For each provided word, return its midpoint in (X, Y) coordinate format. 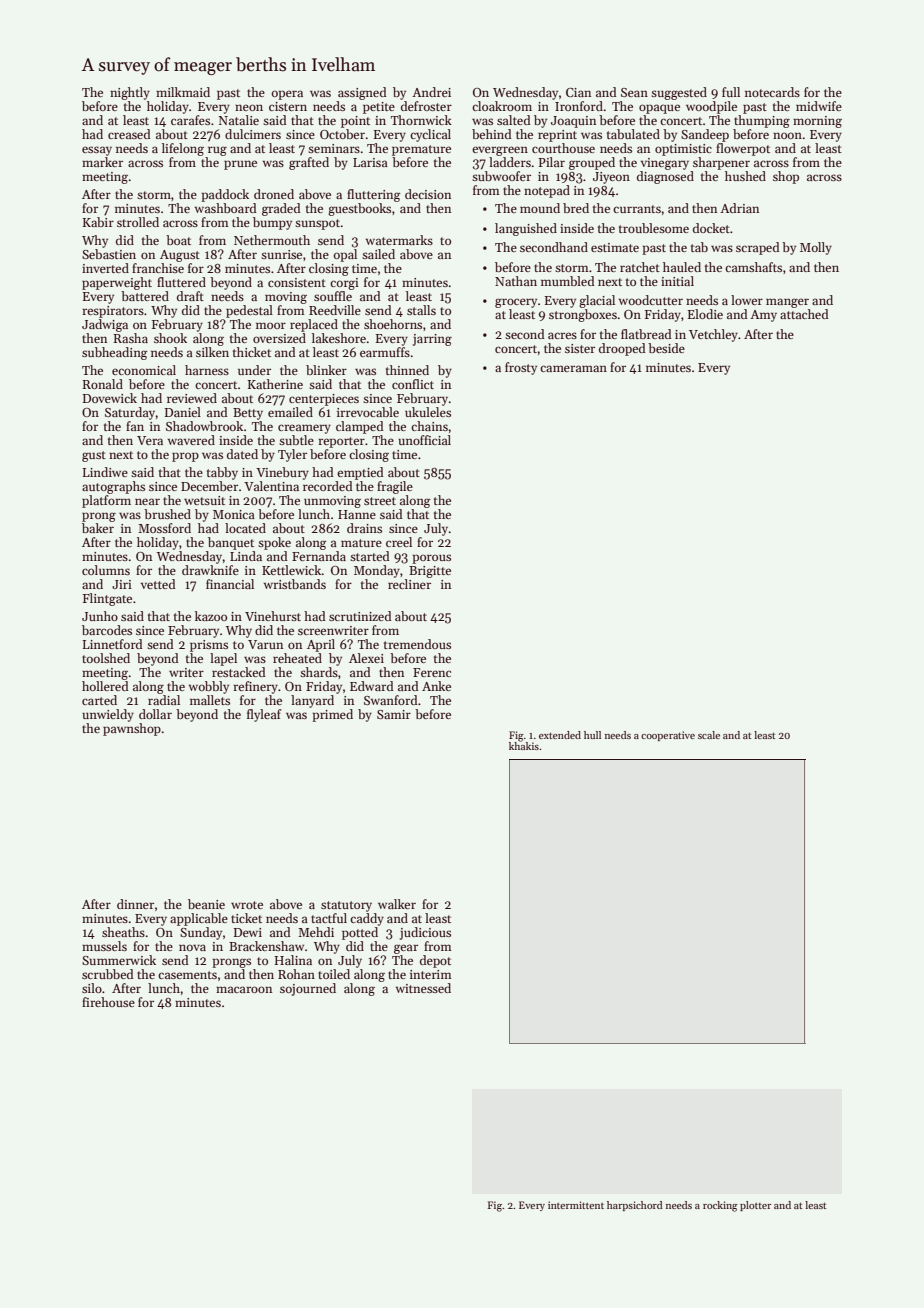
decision (428, 194)
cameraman (573, 368)
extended (560, 735)
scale (709, 735)
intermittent (576, 1205)
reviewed (192, 398)
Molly (816, 248)
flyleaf (264, 715)
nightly (130, 93)
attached (804, 314)
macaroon (244, 989)
